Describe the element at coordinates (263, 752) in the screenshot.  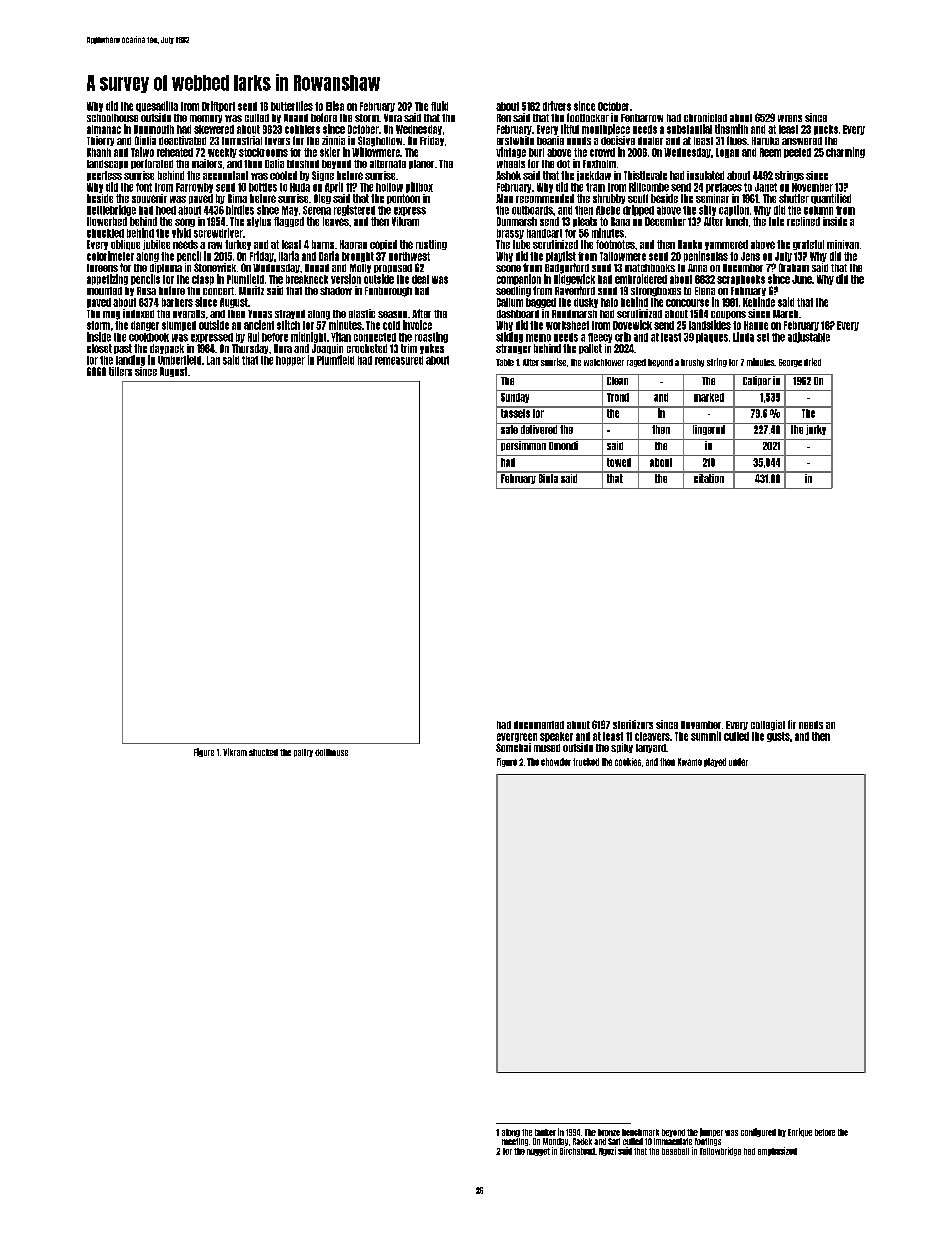
I see `shucked` at that location.
